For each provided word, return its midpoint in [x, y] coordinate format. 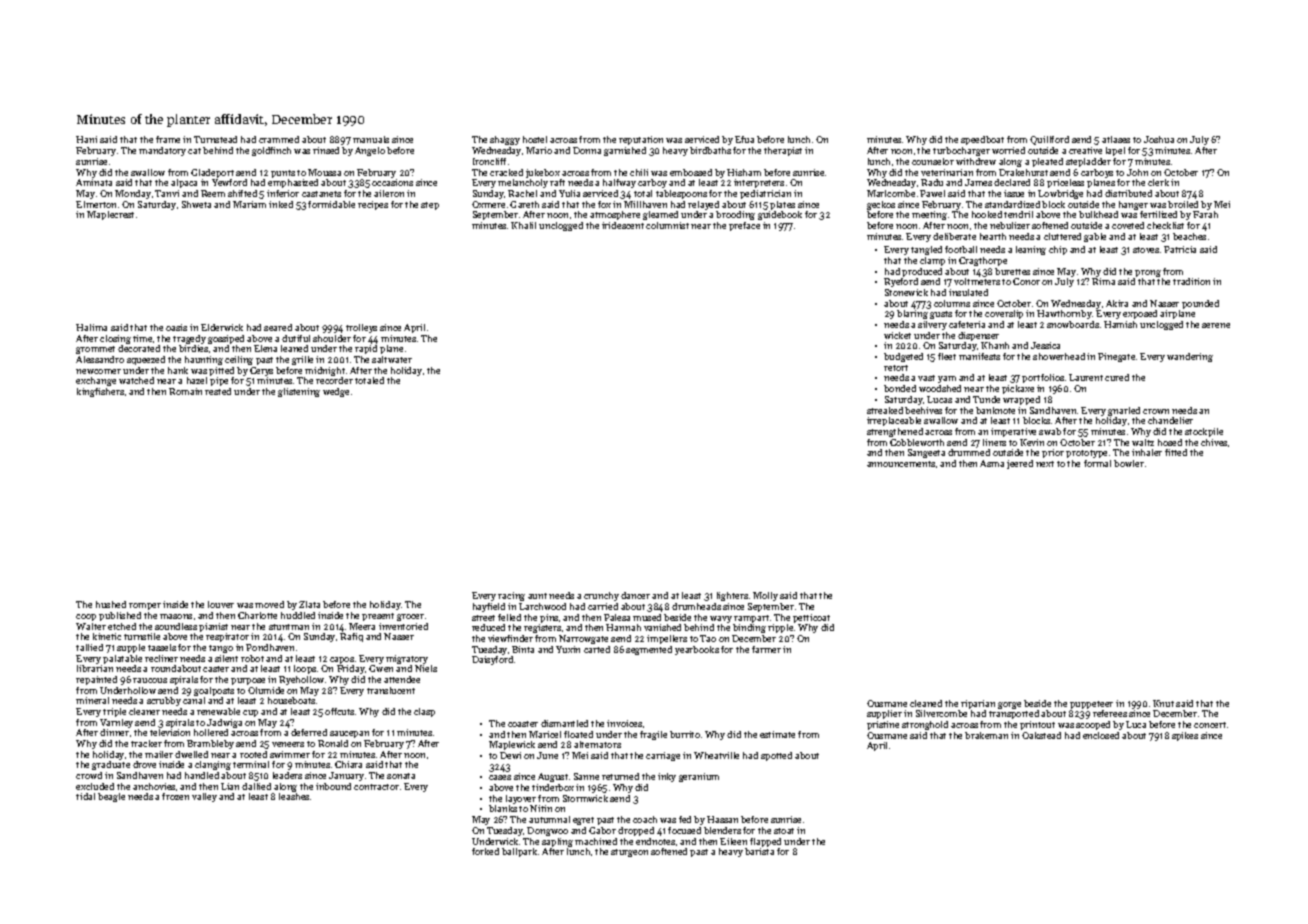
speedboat [982, 140]
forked [485, 851]
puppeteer [1091, 705]
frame [168, 139]
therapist [783, 151]
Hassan [722, 819]
